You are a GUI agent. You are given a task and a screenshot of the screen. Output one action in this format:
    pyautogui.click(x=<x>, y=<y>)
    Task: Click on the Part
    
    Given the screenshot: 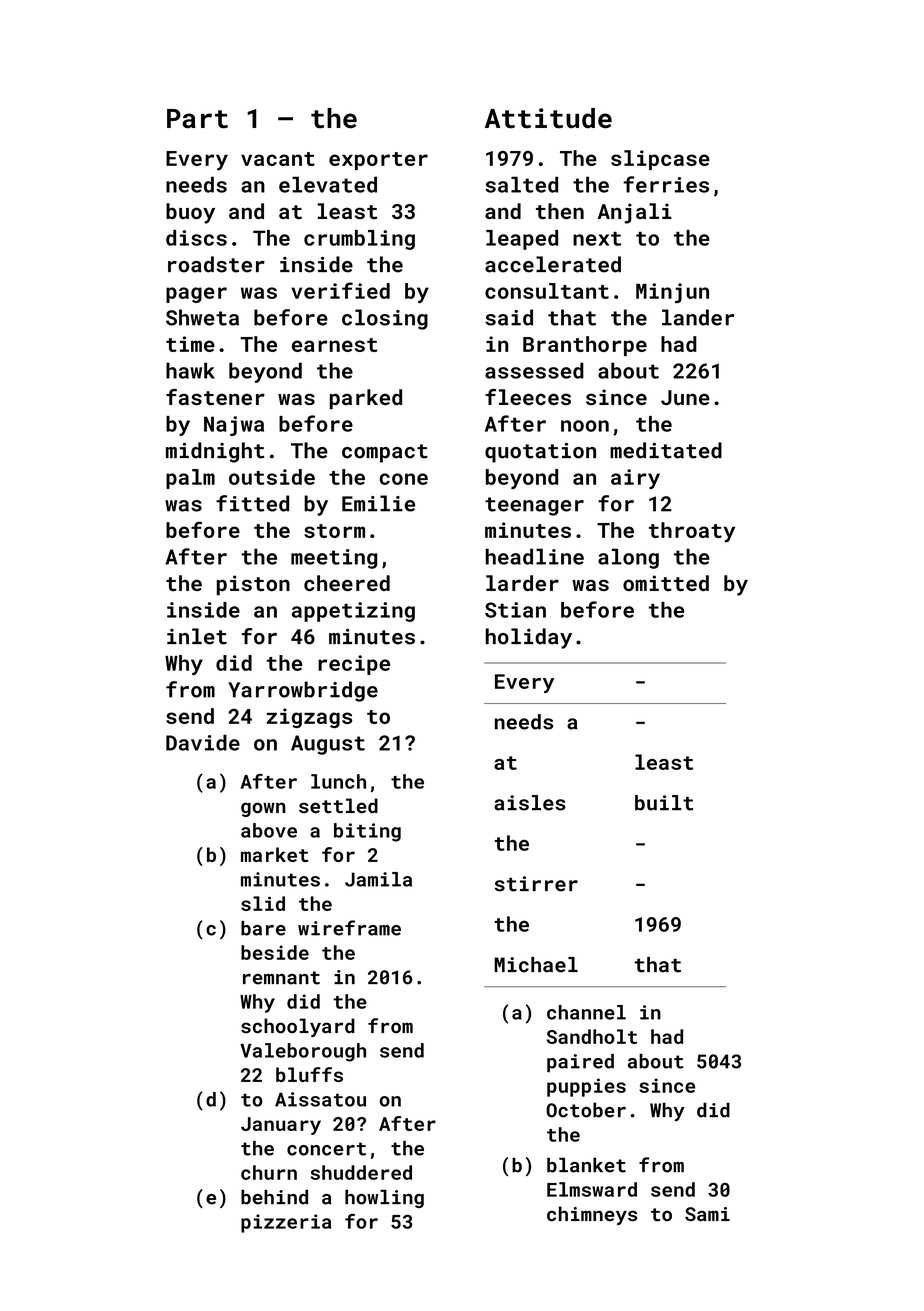 What is the action you would take?
    pyautogui.click(x=197, y=119)
